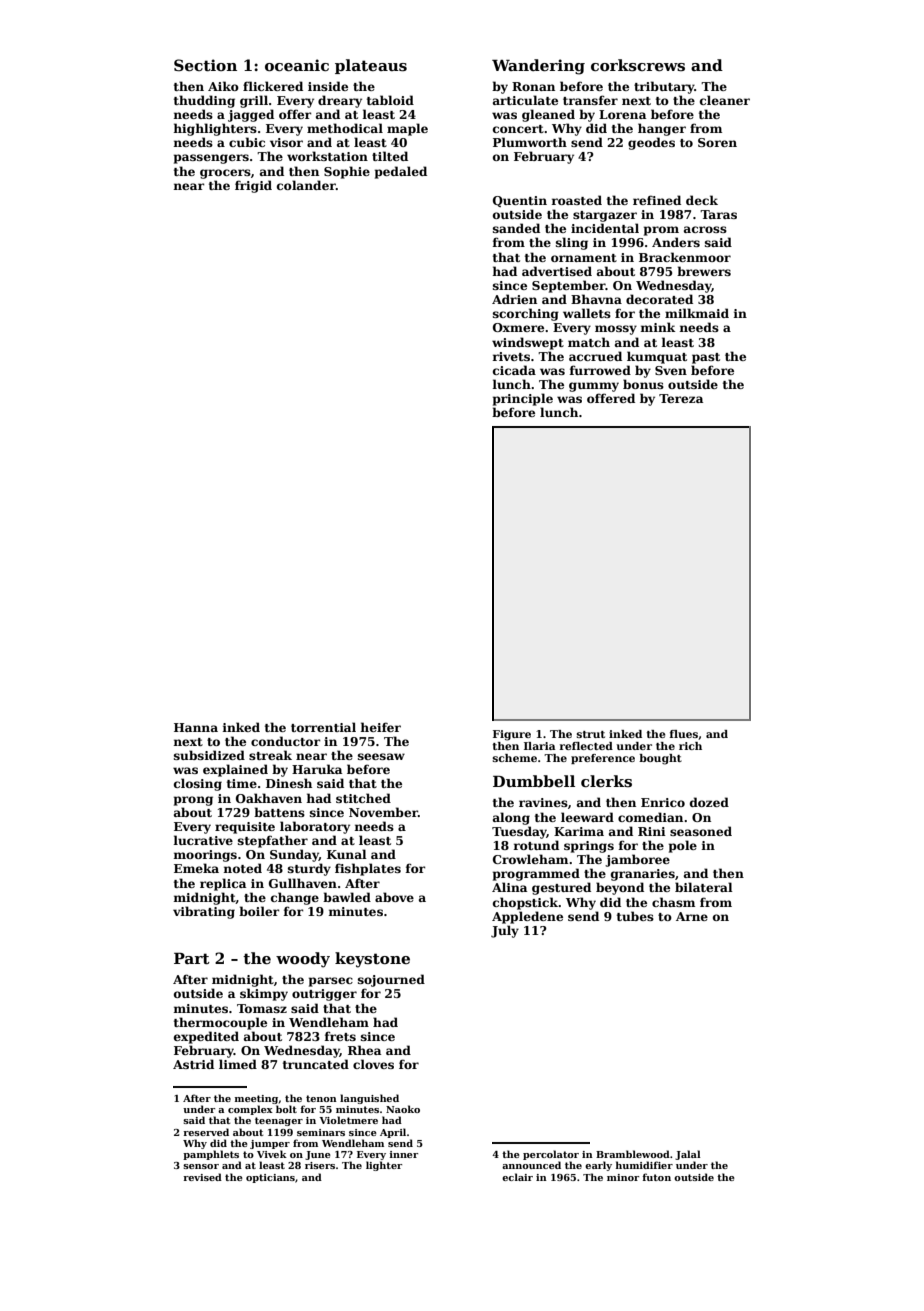 Image resolution: width=924 pixels, height=1311 pixels. What do you see at coordinates (511, 818) in the screenshot?
I see `along` at bounding box center [511, 818].
